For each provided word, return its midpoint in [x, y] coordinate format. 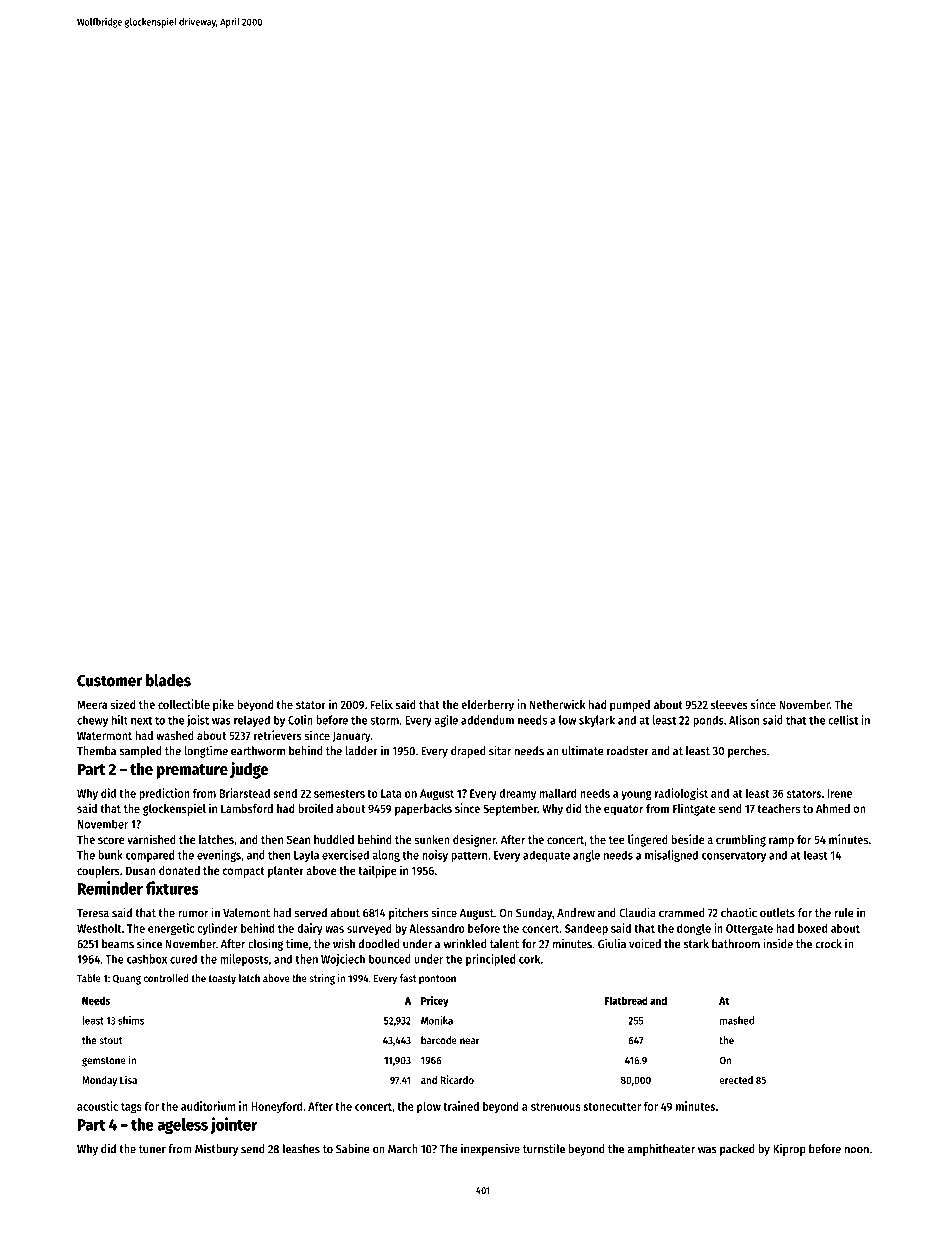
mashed [737, 1020]
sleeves [729, 704]
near [470, 1041]
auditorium [208, 1106]
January [352, 737]
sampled [140, 752]
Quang [127, 979]
